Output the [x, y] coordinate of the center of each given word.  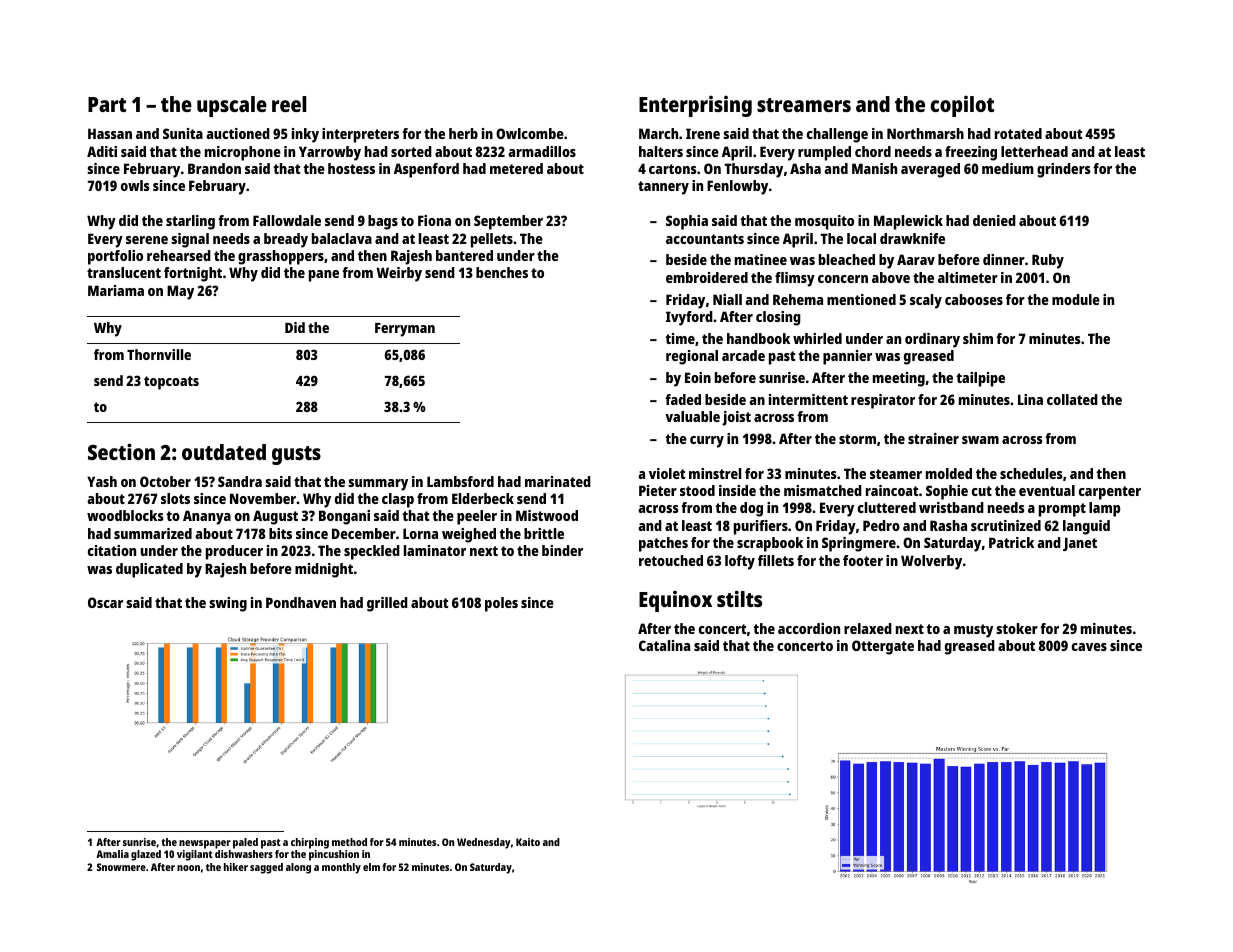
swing [228, 604]
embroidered [707, 277]
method [349, 842]
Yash [102, 481]
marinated [558, 481]
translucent [124, 272]
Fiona [434, 220]
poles [501, 604]
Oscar [105, 602]
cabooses [974, 299]
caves [1089, 647]
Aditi [102, 151]
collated [1072, 399]
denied [994, 220]
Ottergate [883, 647]
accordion [809, 628]
